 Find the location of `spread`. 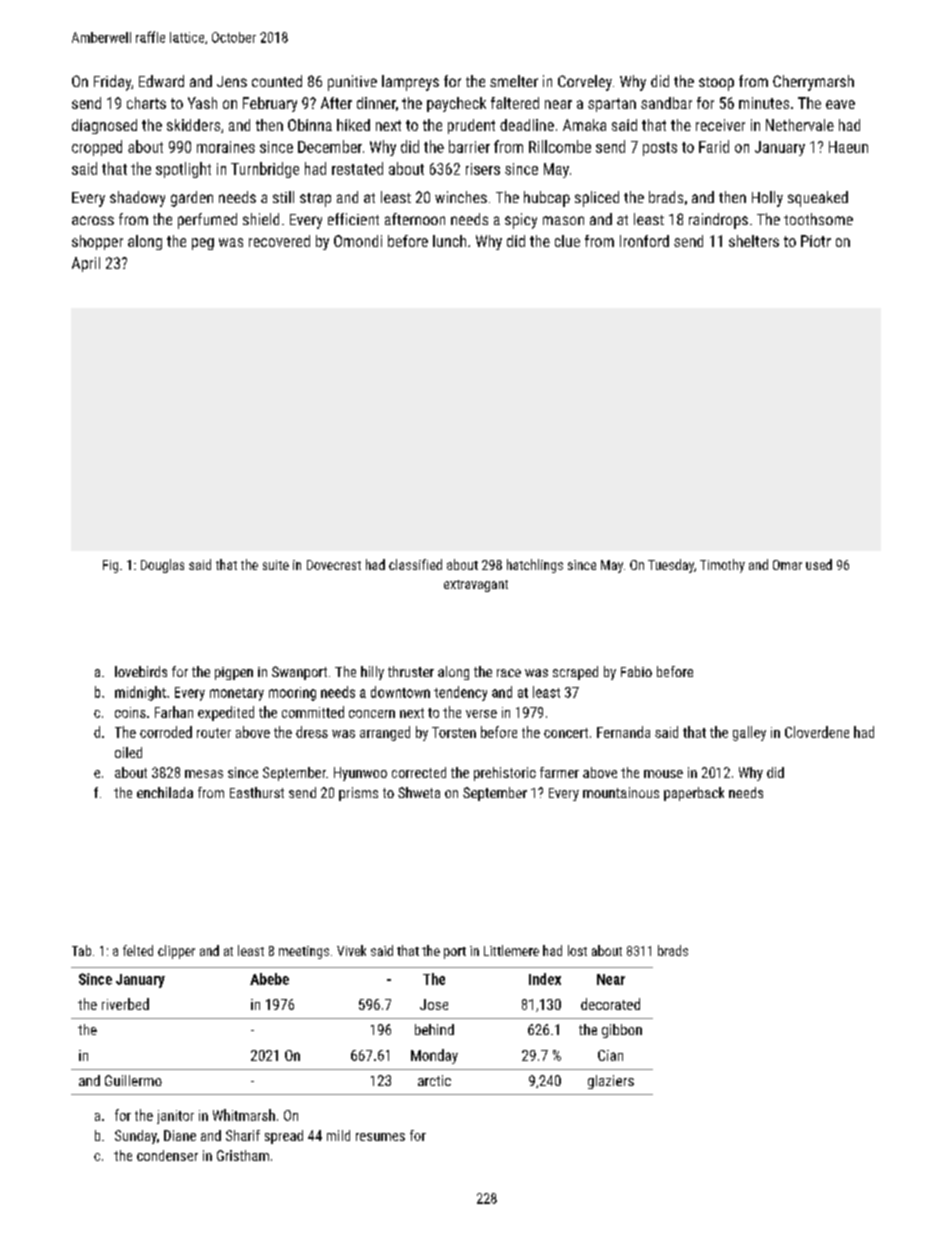

spread is located at coordinates (284, 1137).
